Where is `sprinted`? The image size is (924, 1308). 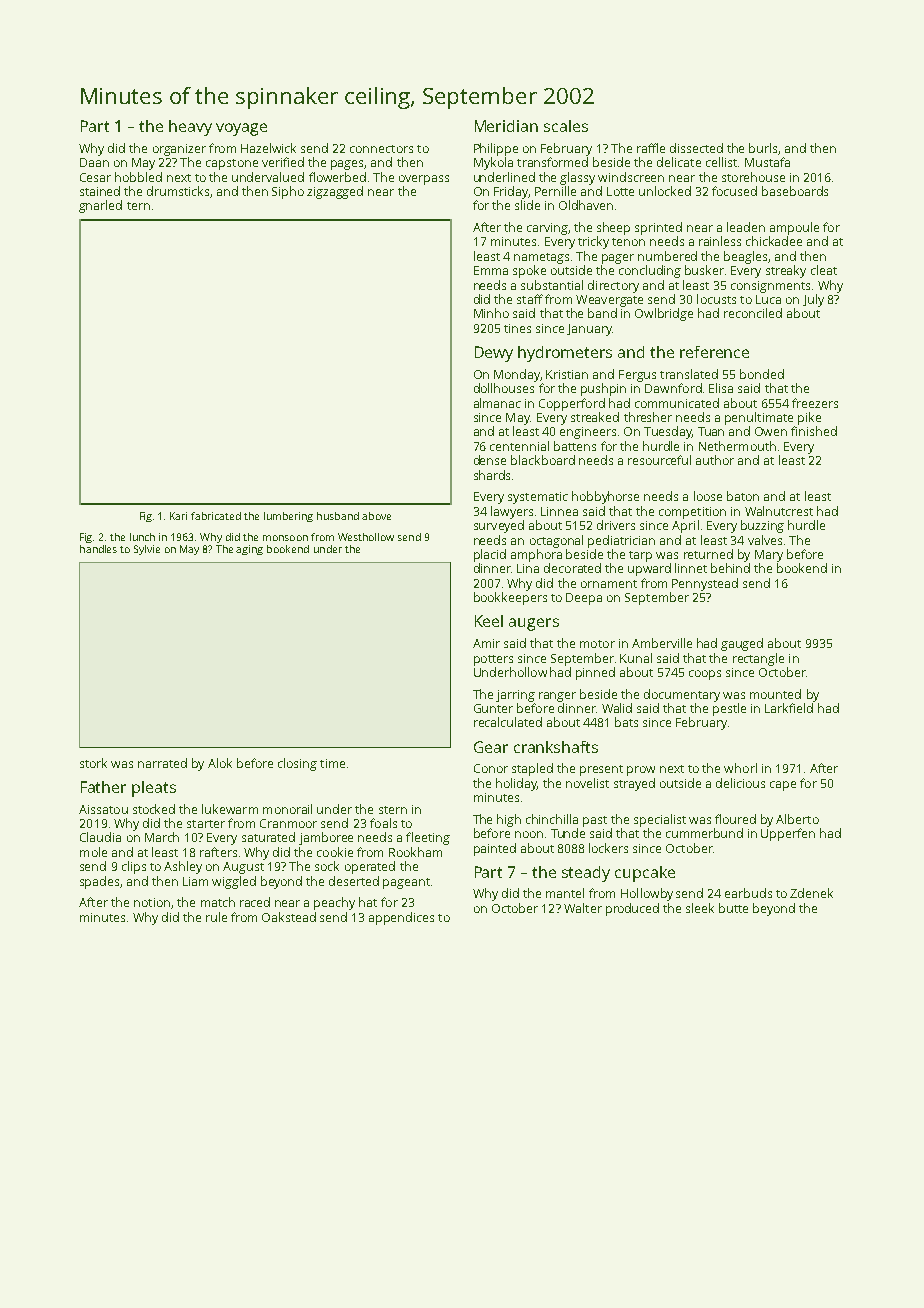 sprinted is located at coordinates (658, 228).
